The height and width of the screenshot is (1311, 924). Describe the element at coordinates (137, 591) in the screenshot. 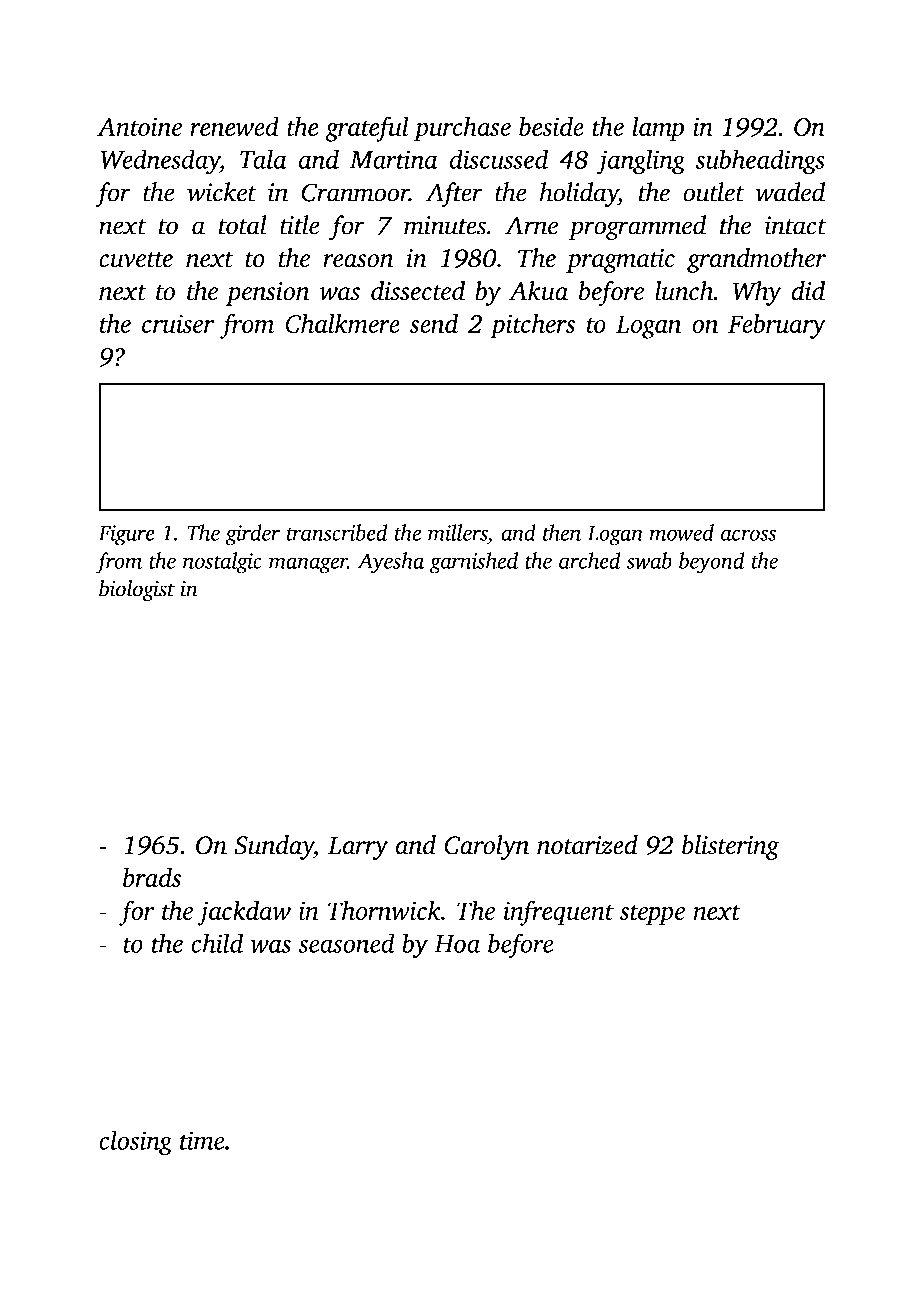

I see `biologist` at that location.
